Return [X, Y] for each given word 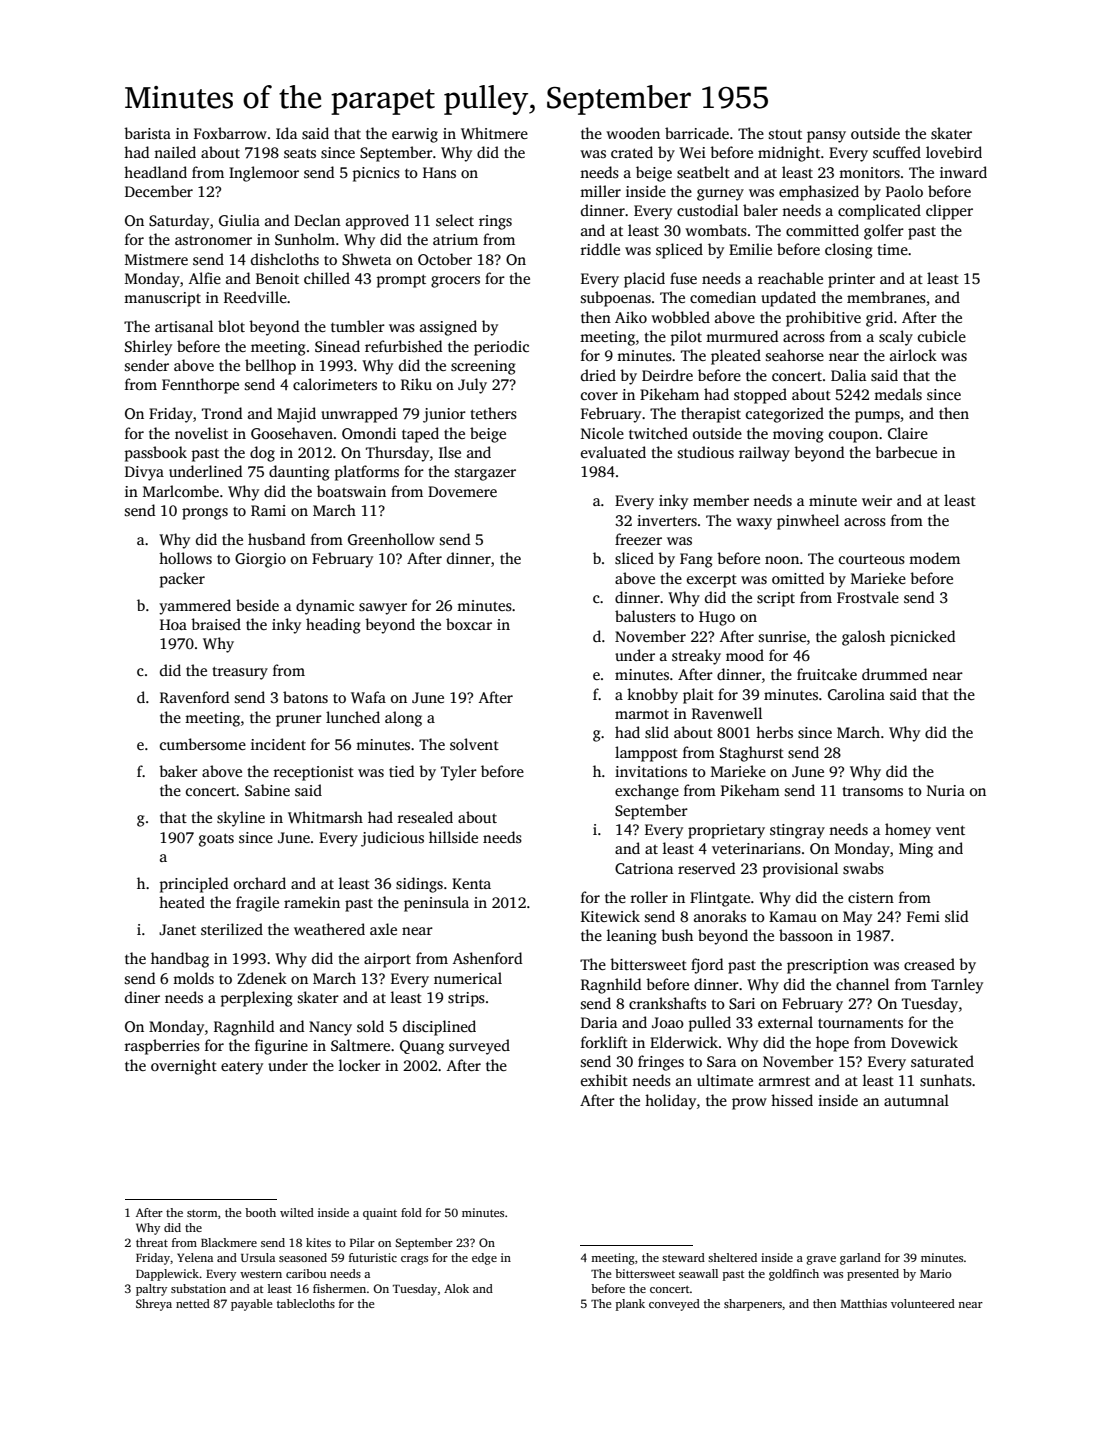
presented [873, 1275]
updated [788, 299]
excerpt [712, 581]
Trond [222, 413]
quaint [380, 1214]
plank [630, 1305]
